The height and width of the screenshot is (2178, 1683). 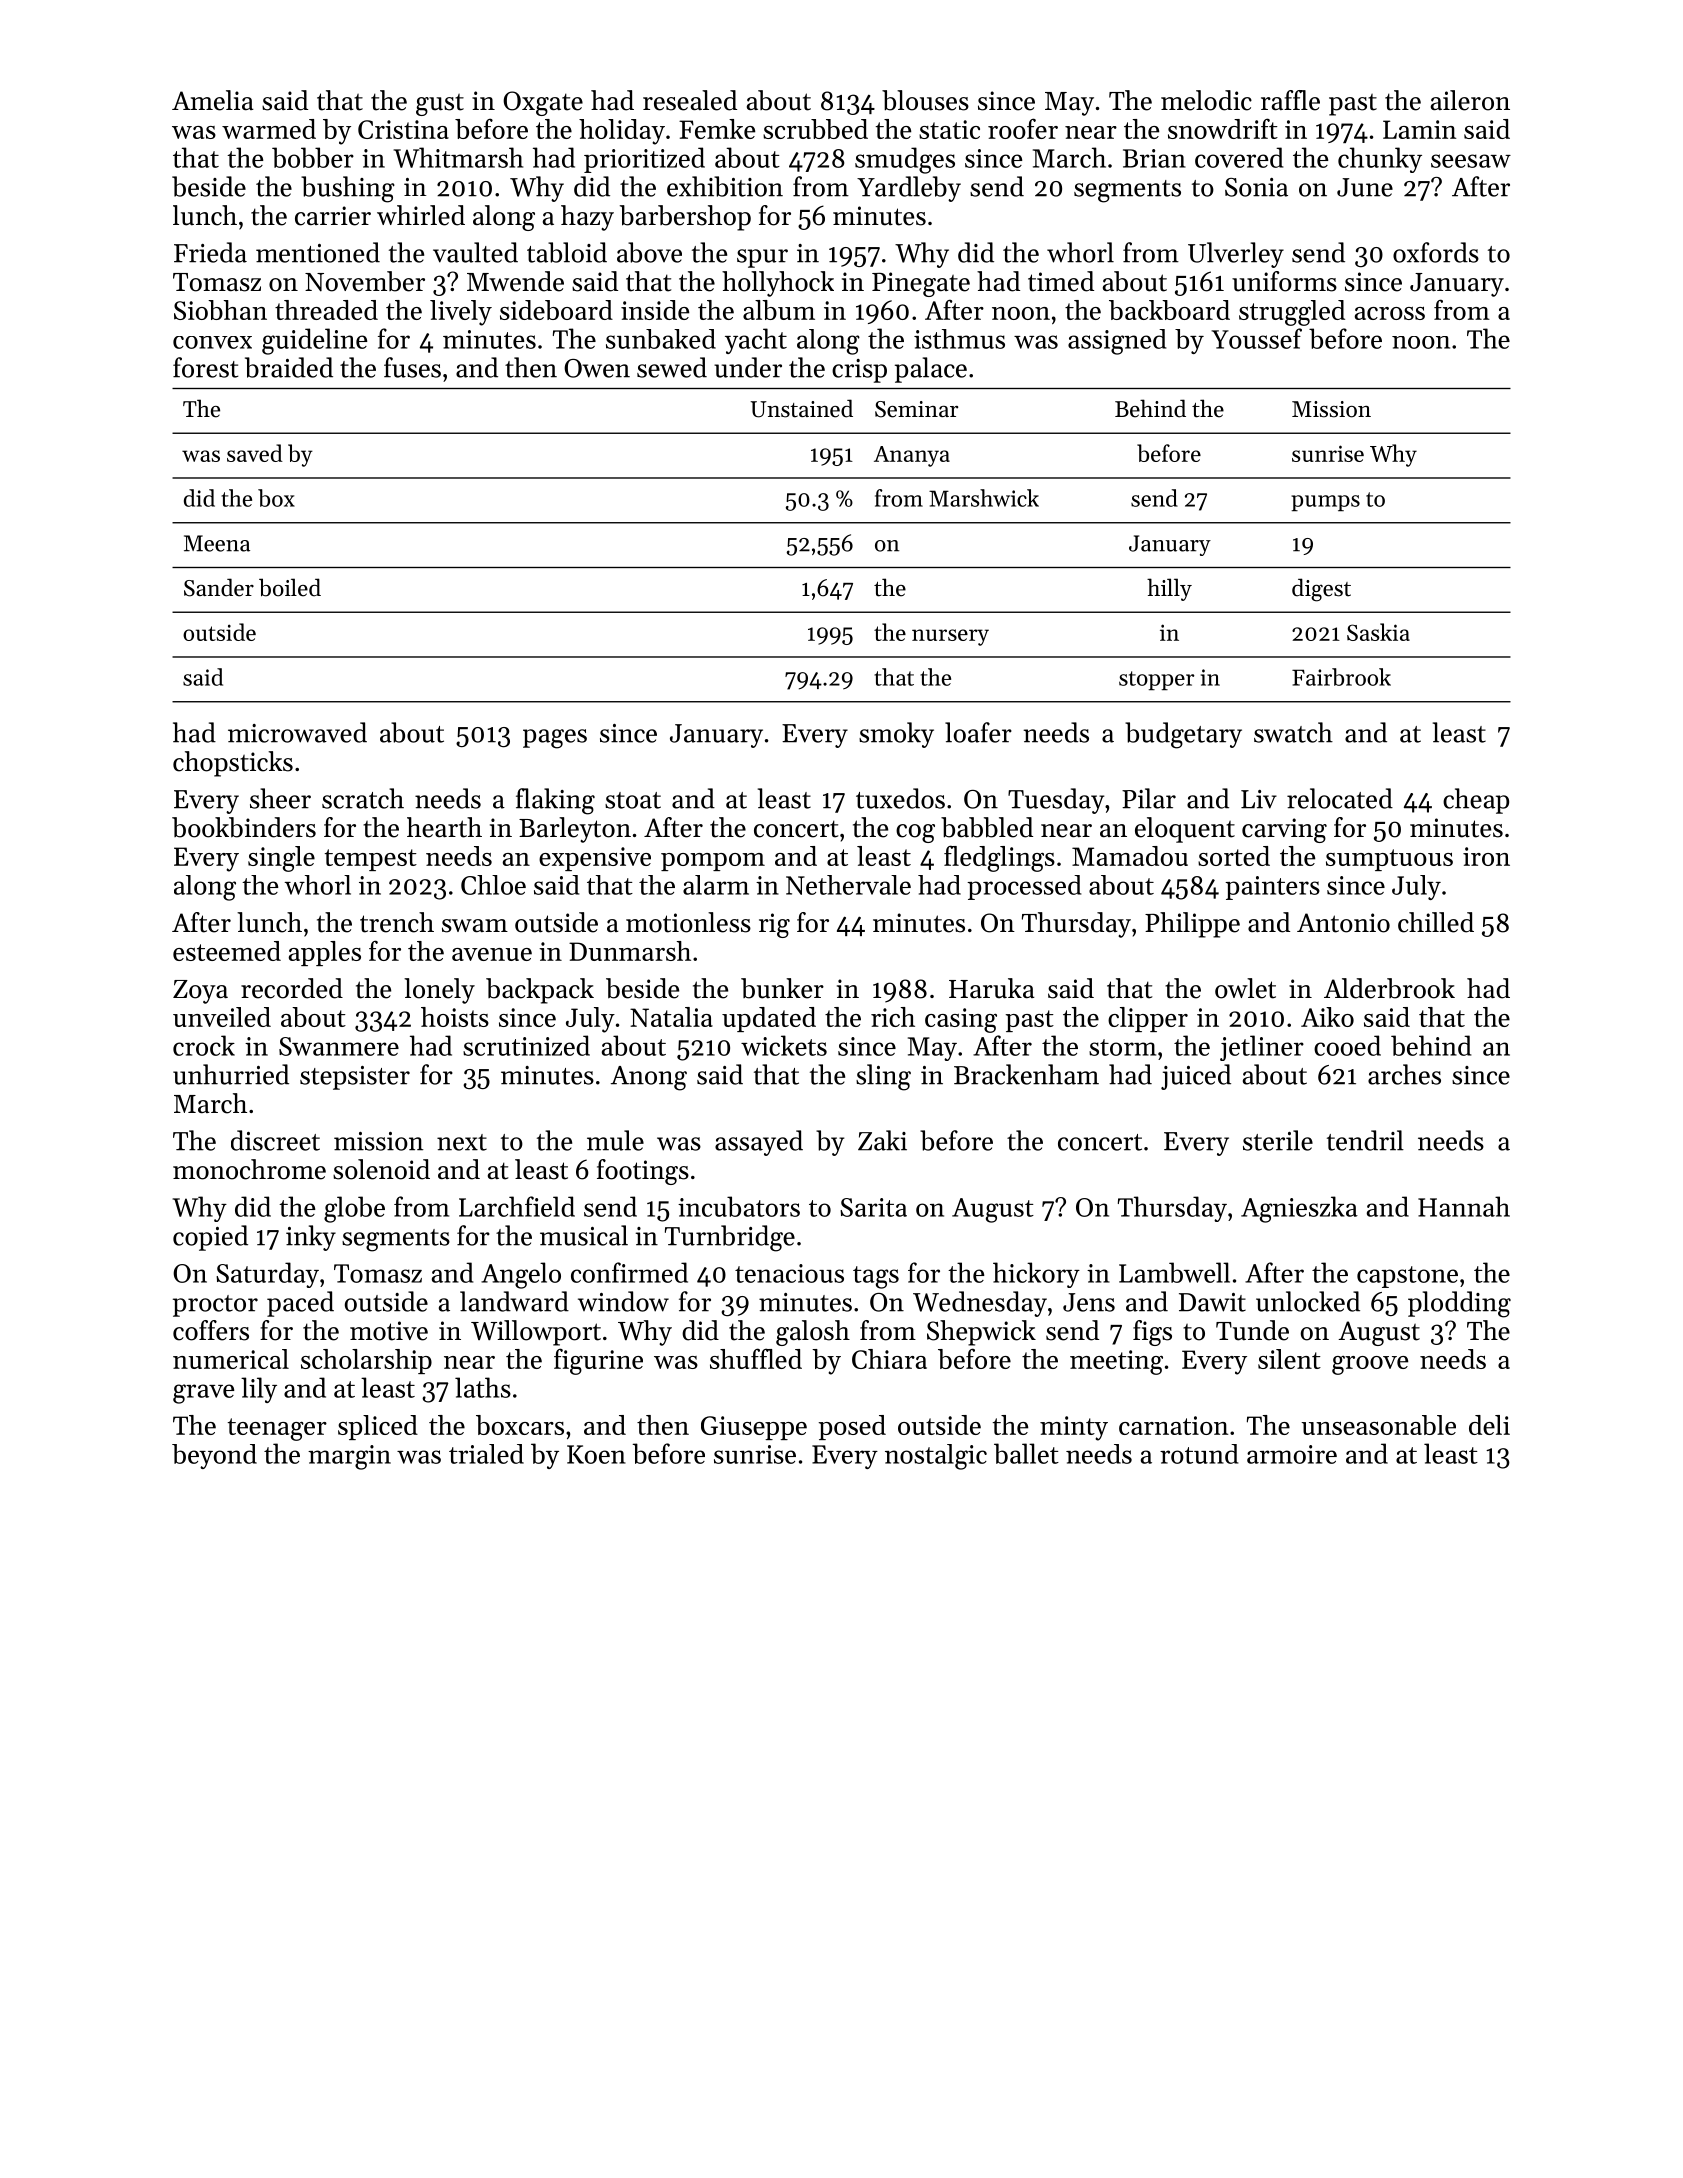 I want to click on hazy, so click(x=587, y=218).
